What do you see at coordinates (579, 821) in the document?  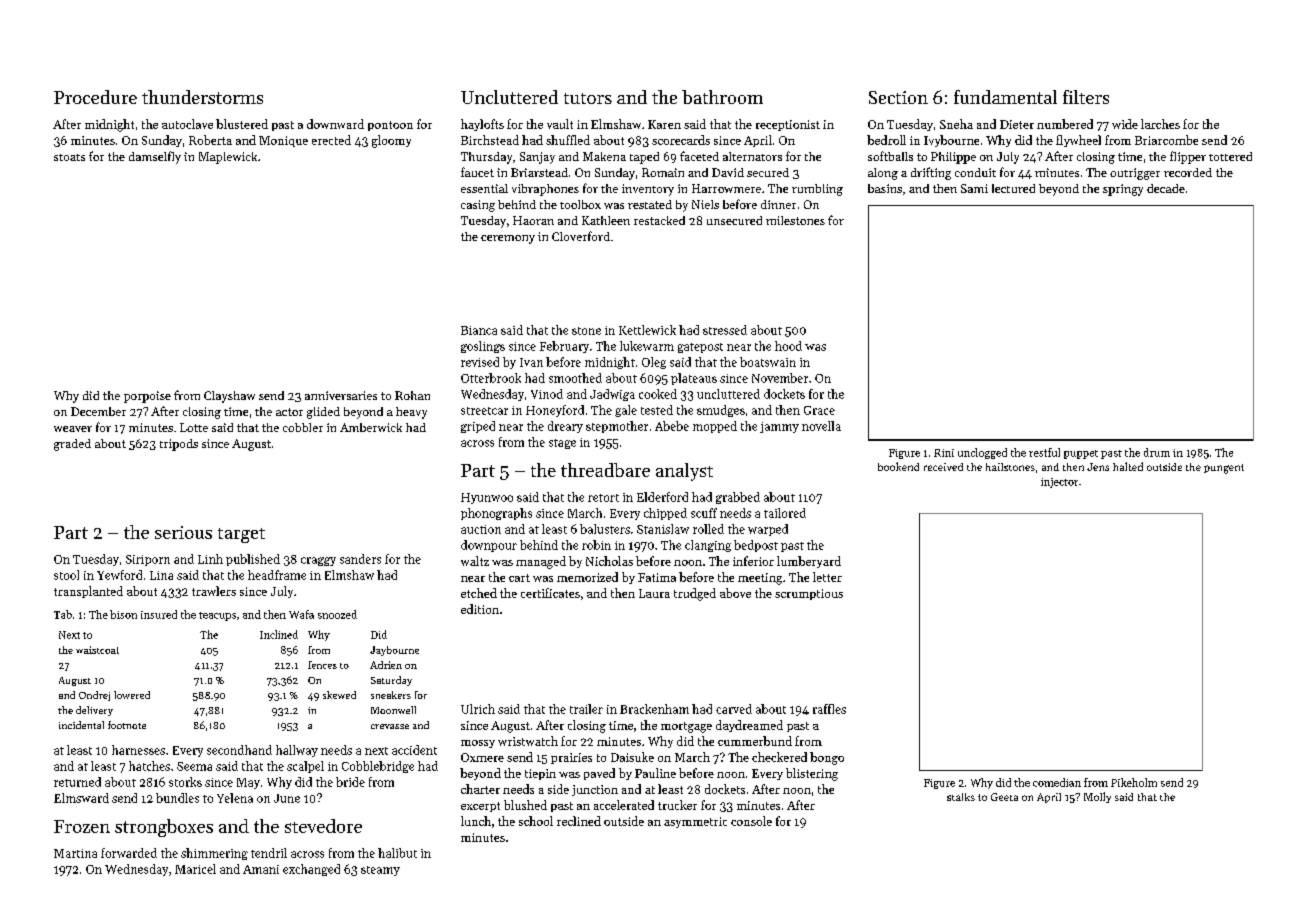 I see `reclined` at bounding box center [579, 821].
